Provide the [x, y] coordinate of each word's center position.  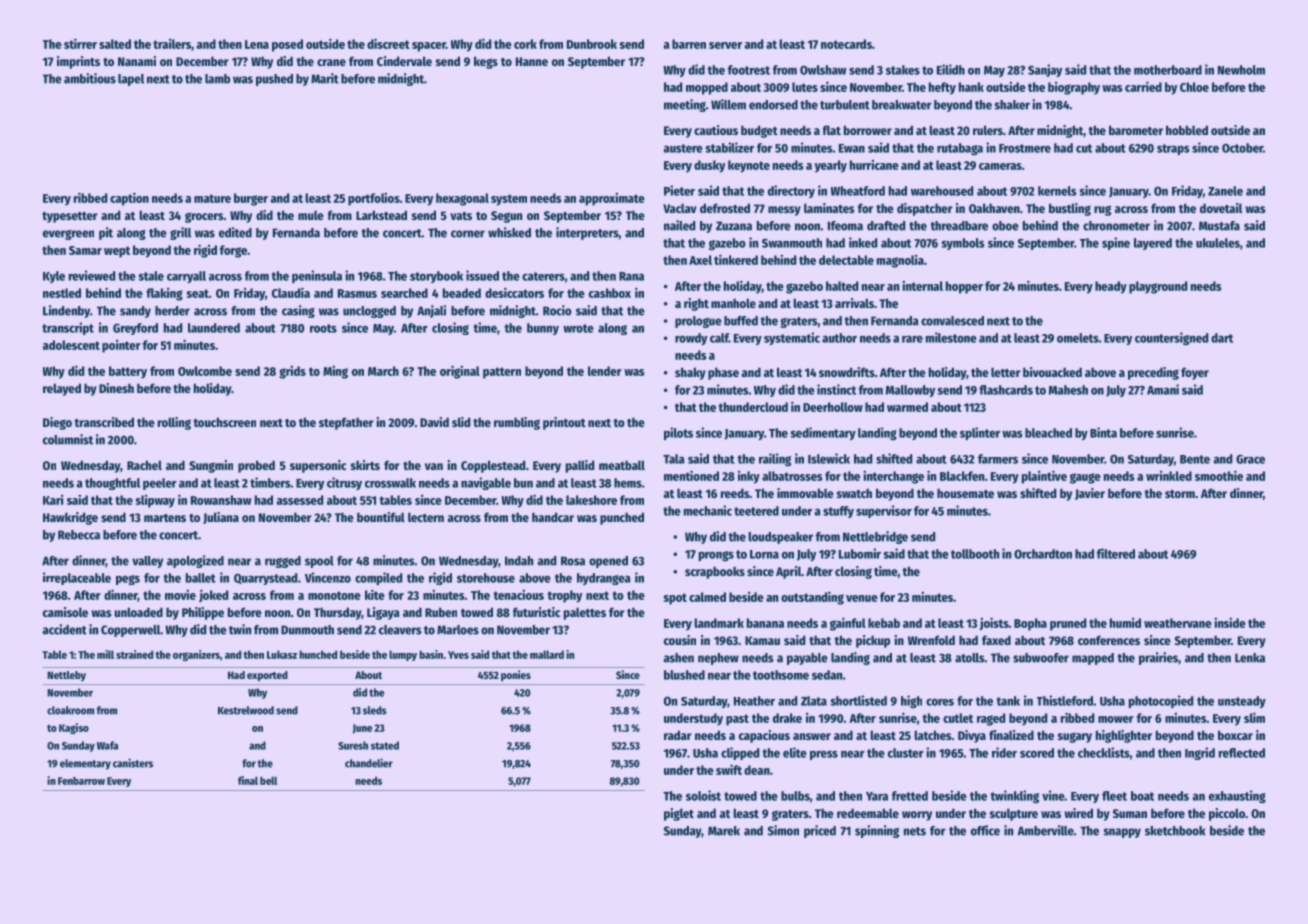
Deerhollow [833, 407]
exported [267, 676]
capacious [764, 736]
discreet [388, 43]
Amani [1163, 389]
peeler [160, 484]
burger [251, 199]
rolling [174, 423]
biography [1074, 88]
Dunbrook [592, 44]
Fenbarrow [81, 781]
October [1242, 148]
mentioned [691, 475]
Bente [1195, 459]
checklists [1104, 752]
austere [683, 148]
